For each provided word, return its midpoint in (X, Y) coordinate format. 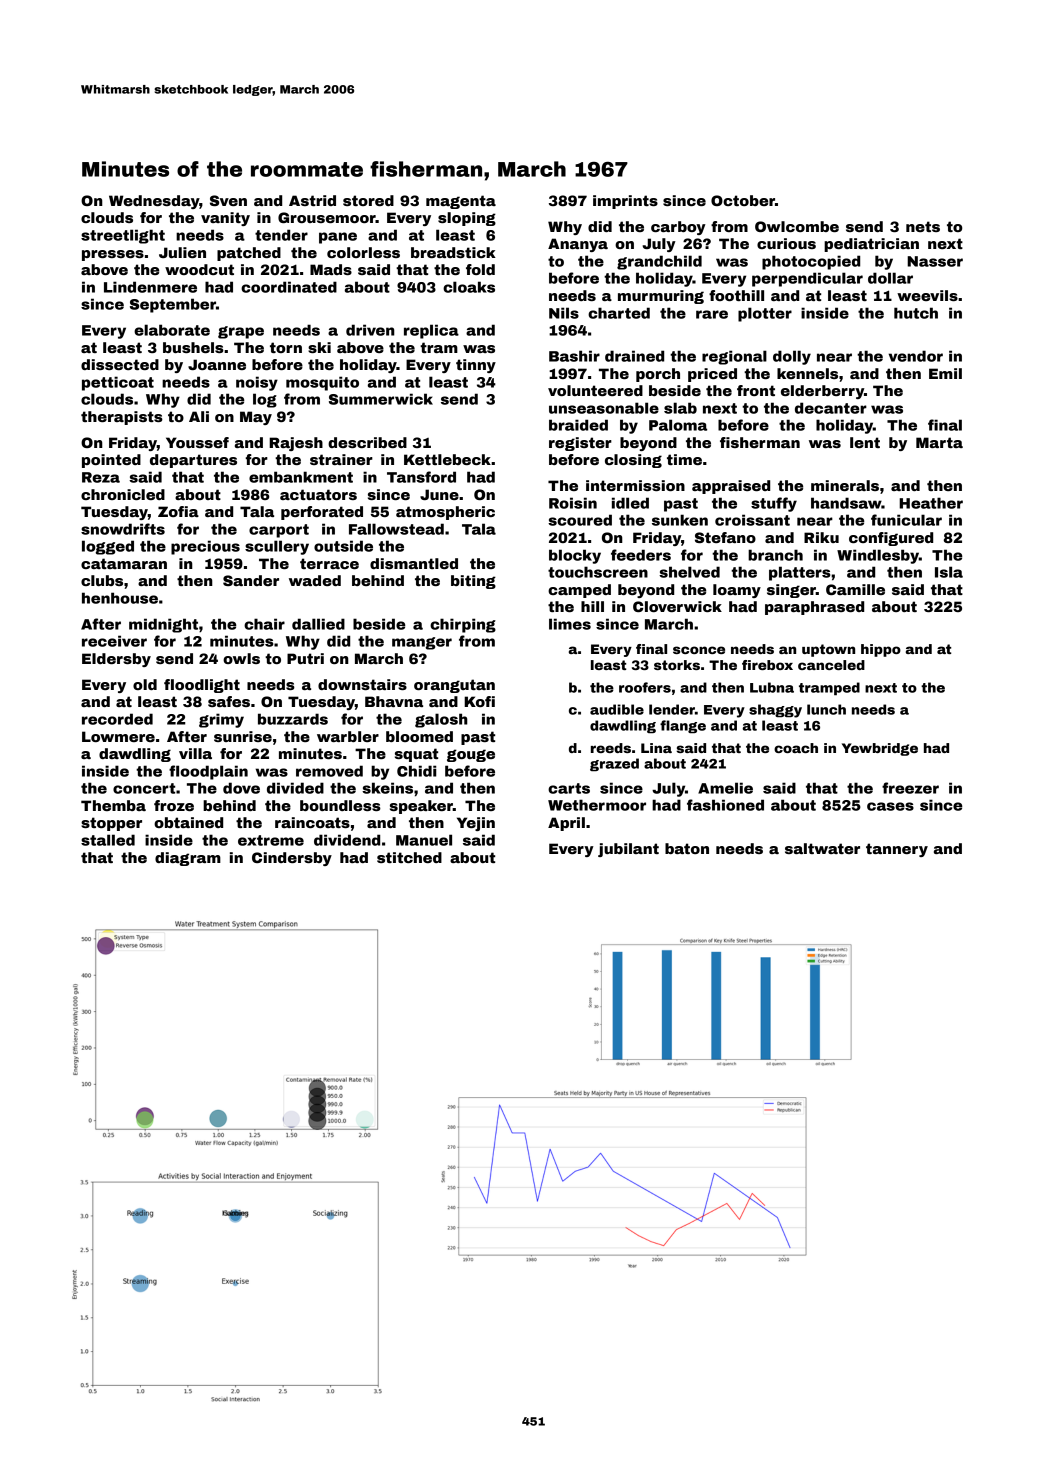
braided (578, 425)
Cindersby (292, 859)
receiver (114, 641)
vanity (225, 219)
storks (677, 665)
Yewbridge (880, 749)
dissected (120, 364)
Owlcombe (797, 226)
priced (712, 375)
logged (108, 547)
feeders (641, 555)
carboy (678, 228)
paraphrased (814, 608)
